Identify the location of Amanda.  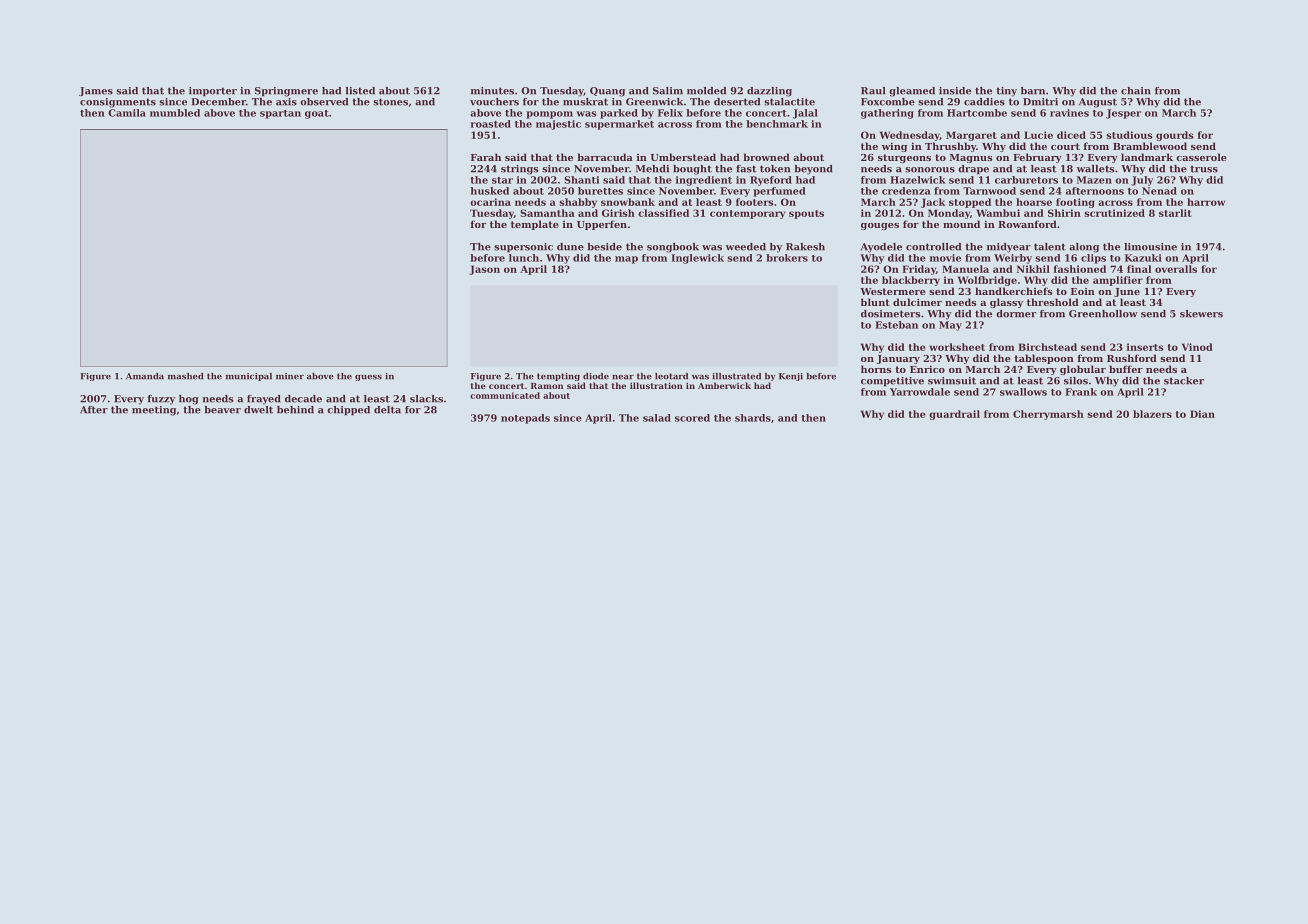
(145, 376).
